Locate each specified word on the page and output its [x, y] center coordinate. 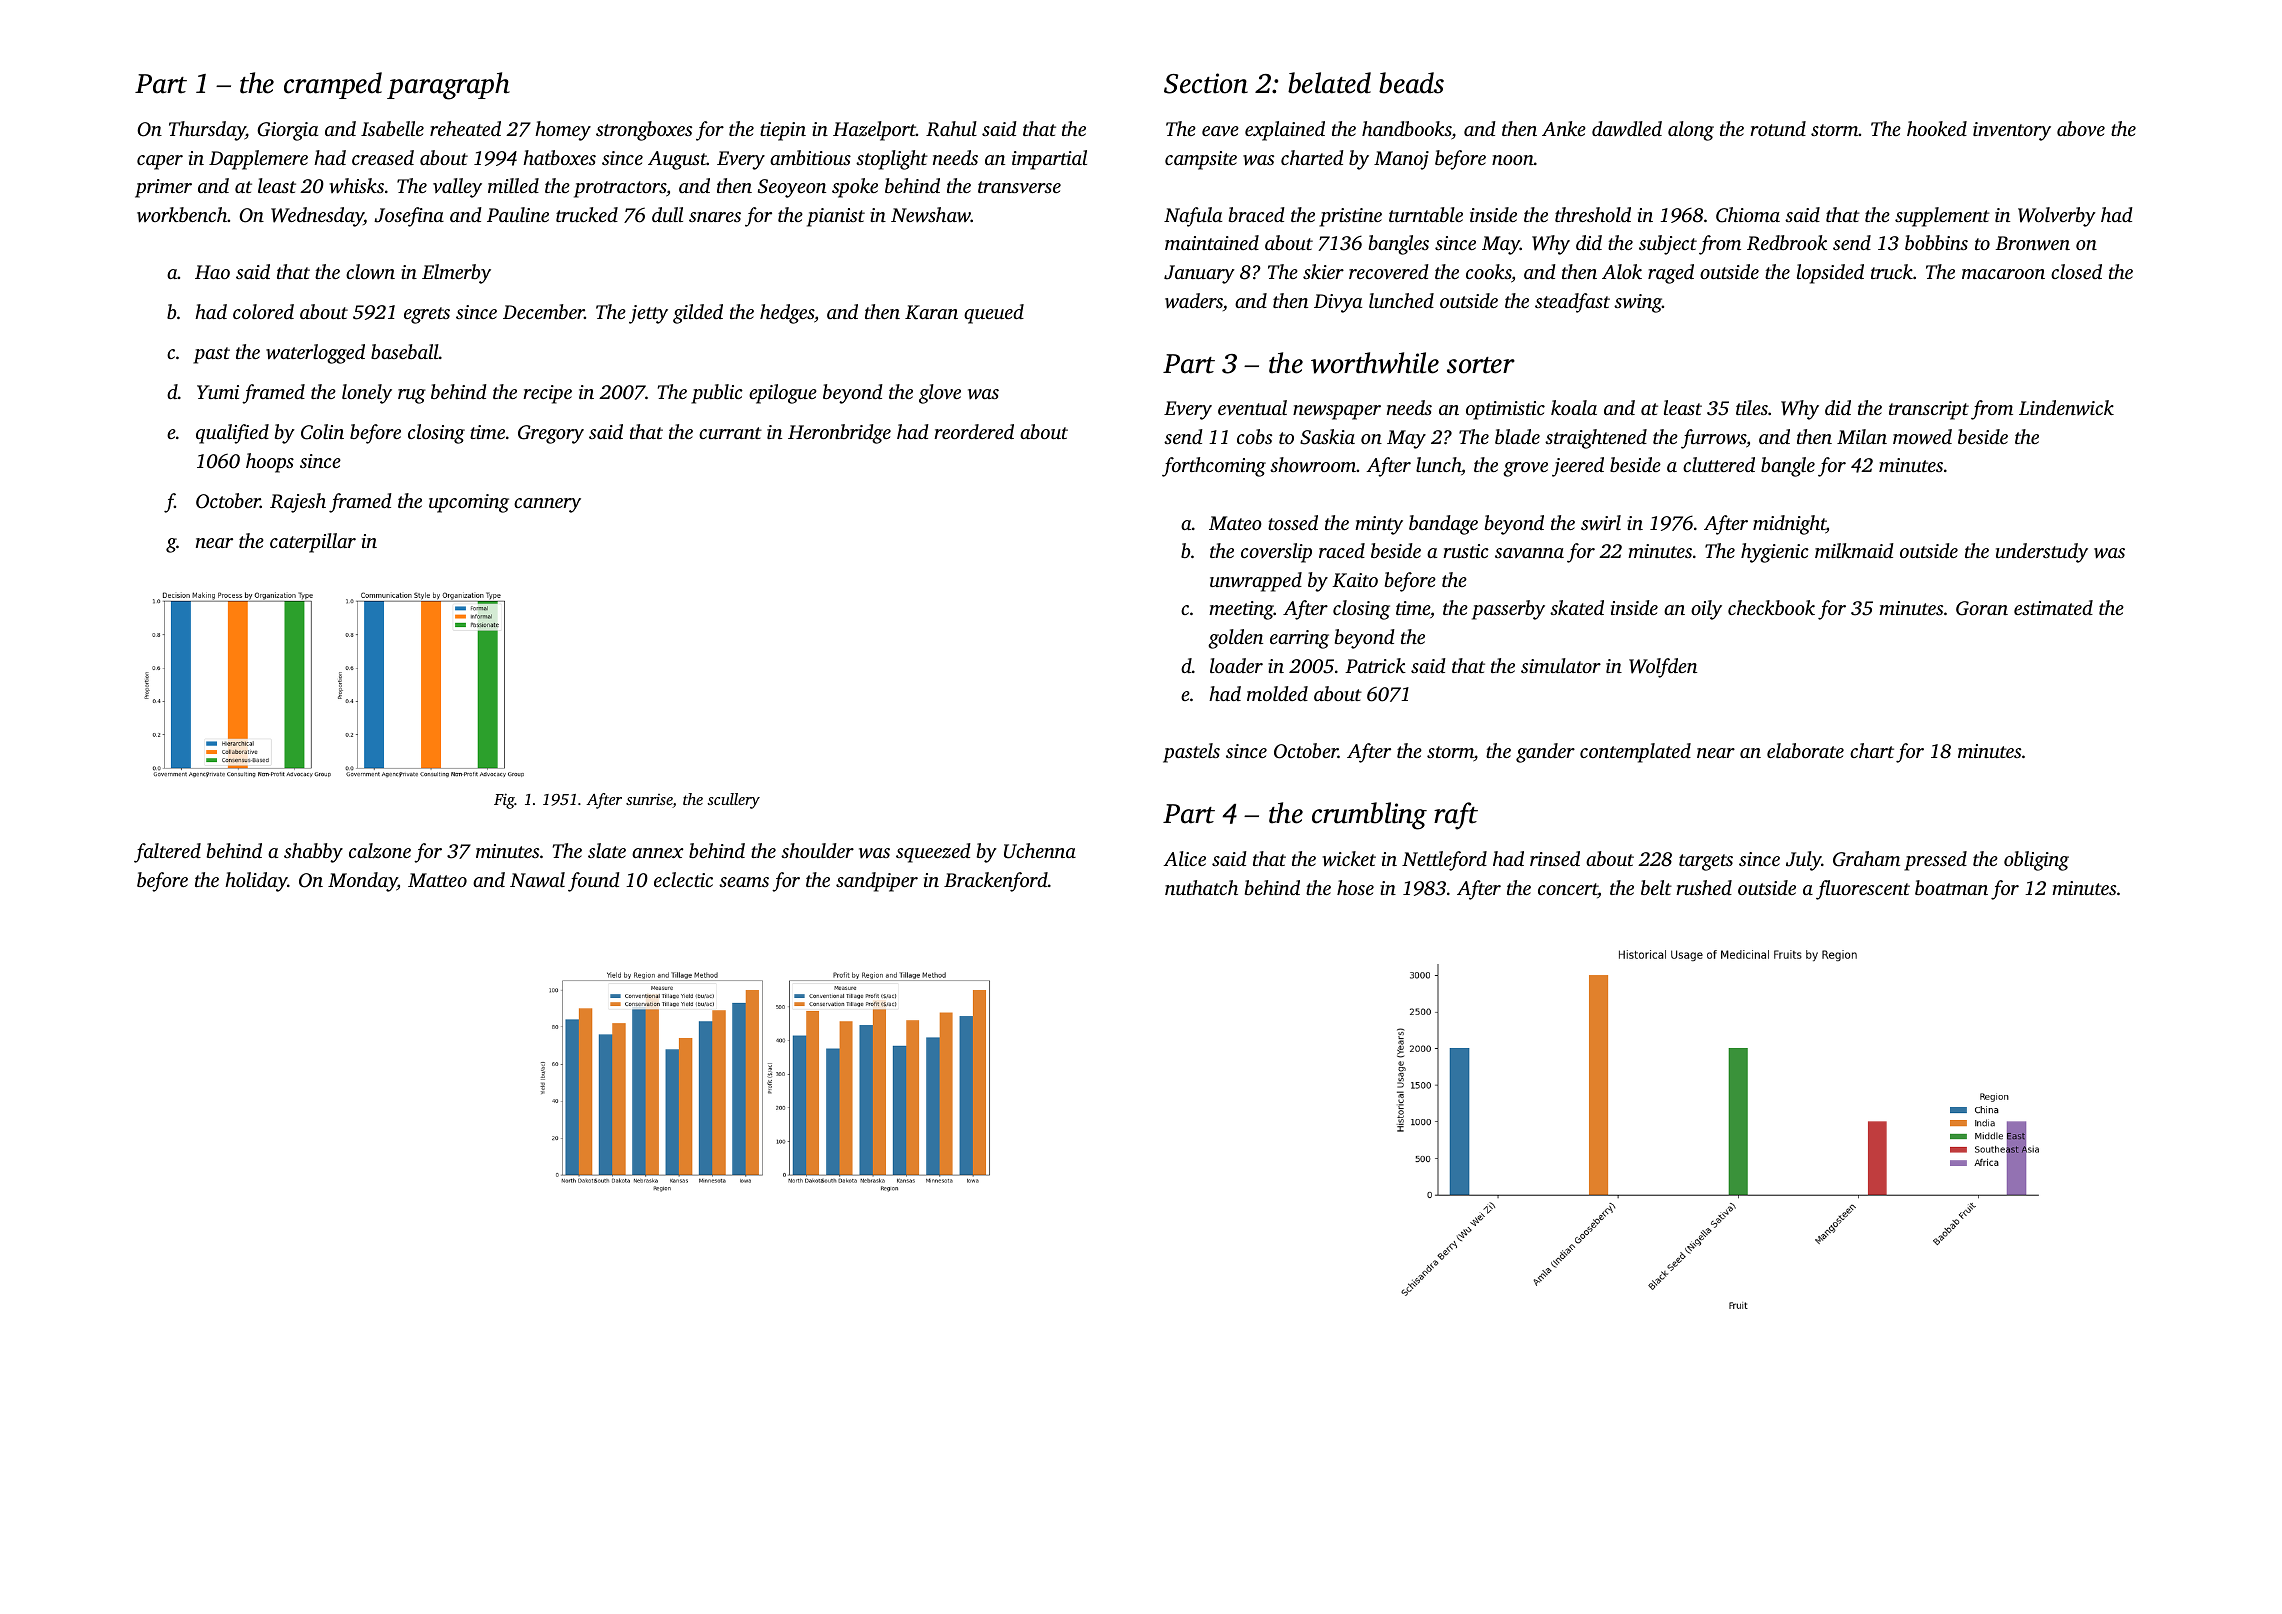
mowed [1922, 436]
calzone [380, 851]
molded [1277, 693]
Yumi [218, 392]
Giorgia [287, 131]
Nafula [1193, 217]
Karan [931, 312]
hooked [1937, 128]
